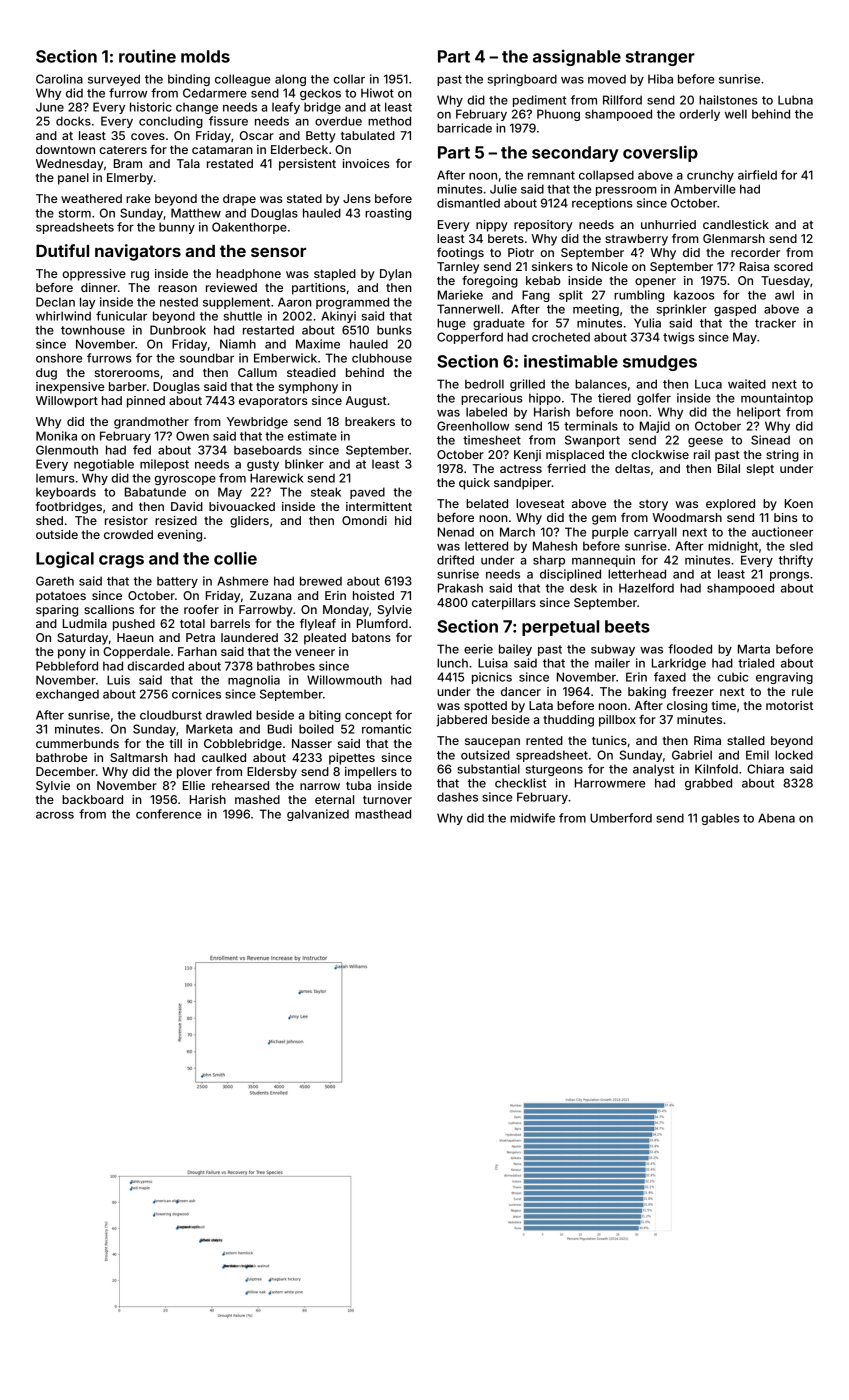  Describe the element at coordinates (146, 402) in the screenshot. I see `pinned` at that location.
